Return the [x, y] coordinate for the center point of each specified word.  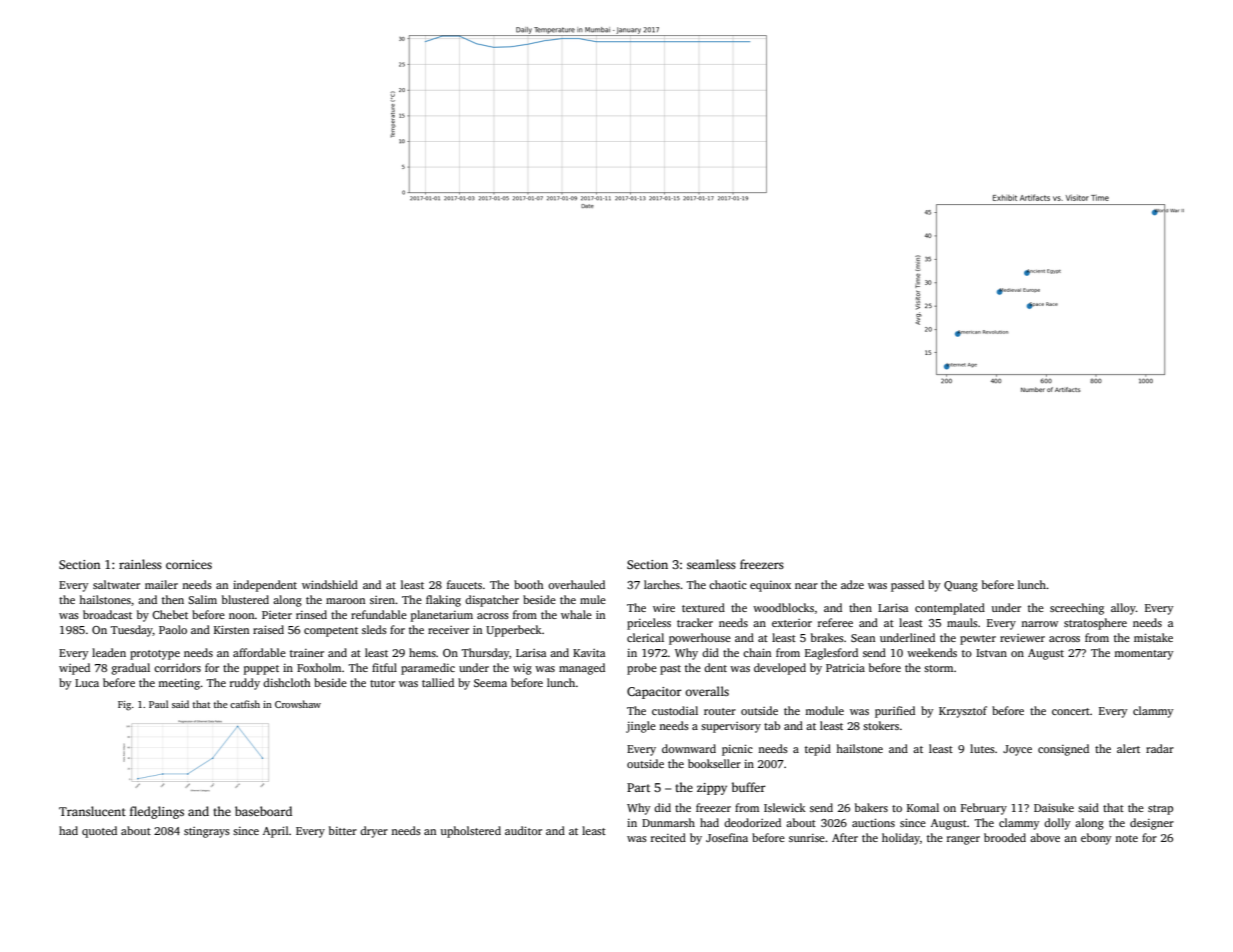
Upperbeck [514, 631]
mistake [1153, 637]
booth [529, 584]
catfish [245, 704]
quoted [99, 832]
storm [938, 668]
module [824, 710]
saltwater [116, 584]
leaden [109, 652]
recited [668, 837]
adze [852, 584]
